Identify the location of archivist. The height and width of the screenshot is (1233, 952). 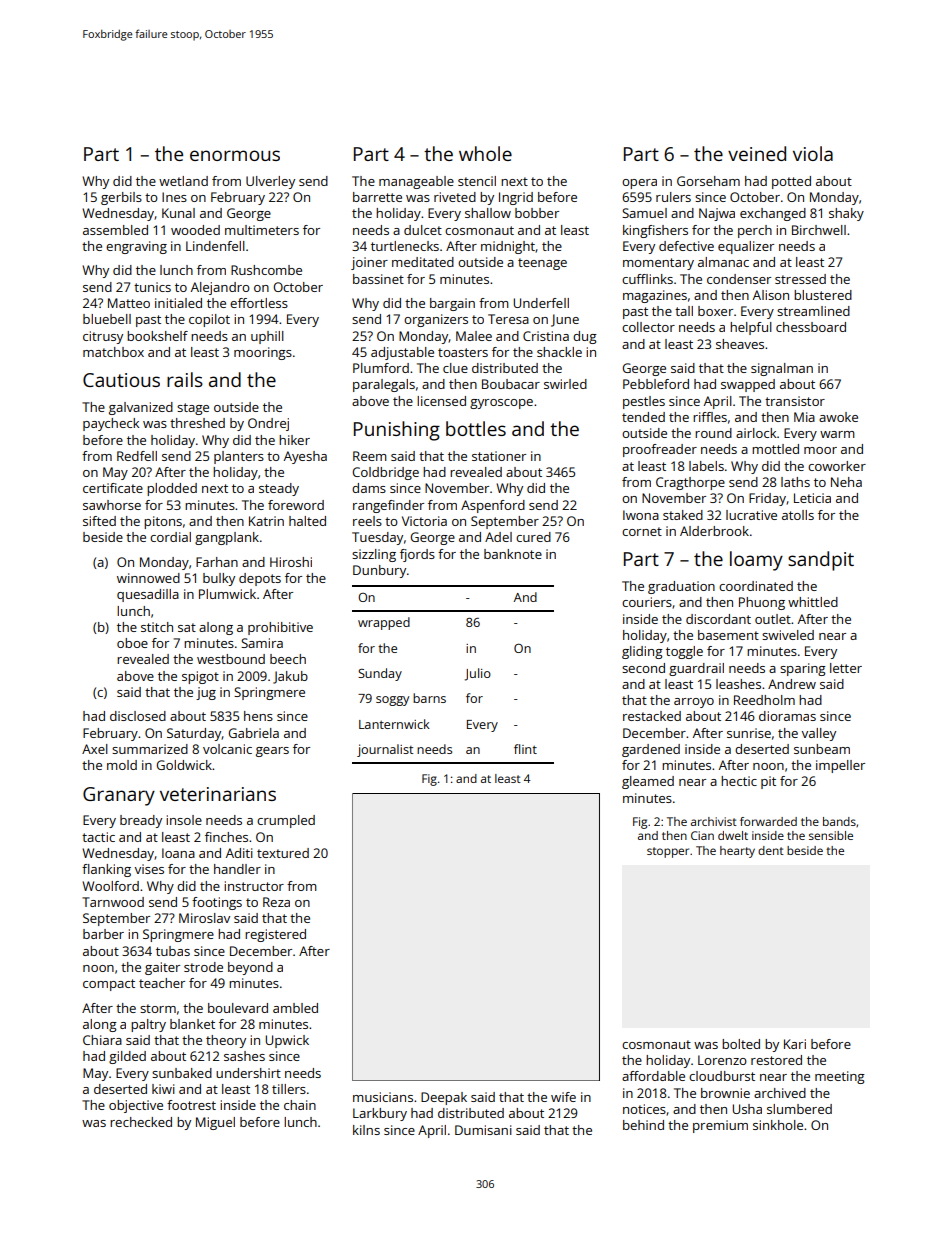
(714, 821).
